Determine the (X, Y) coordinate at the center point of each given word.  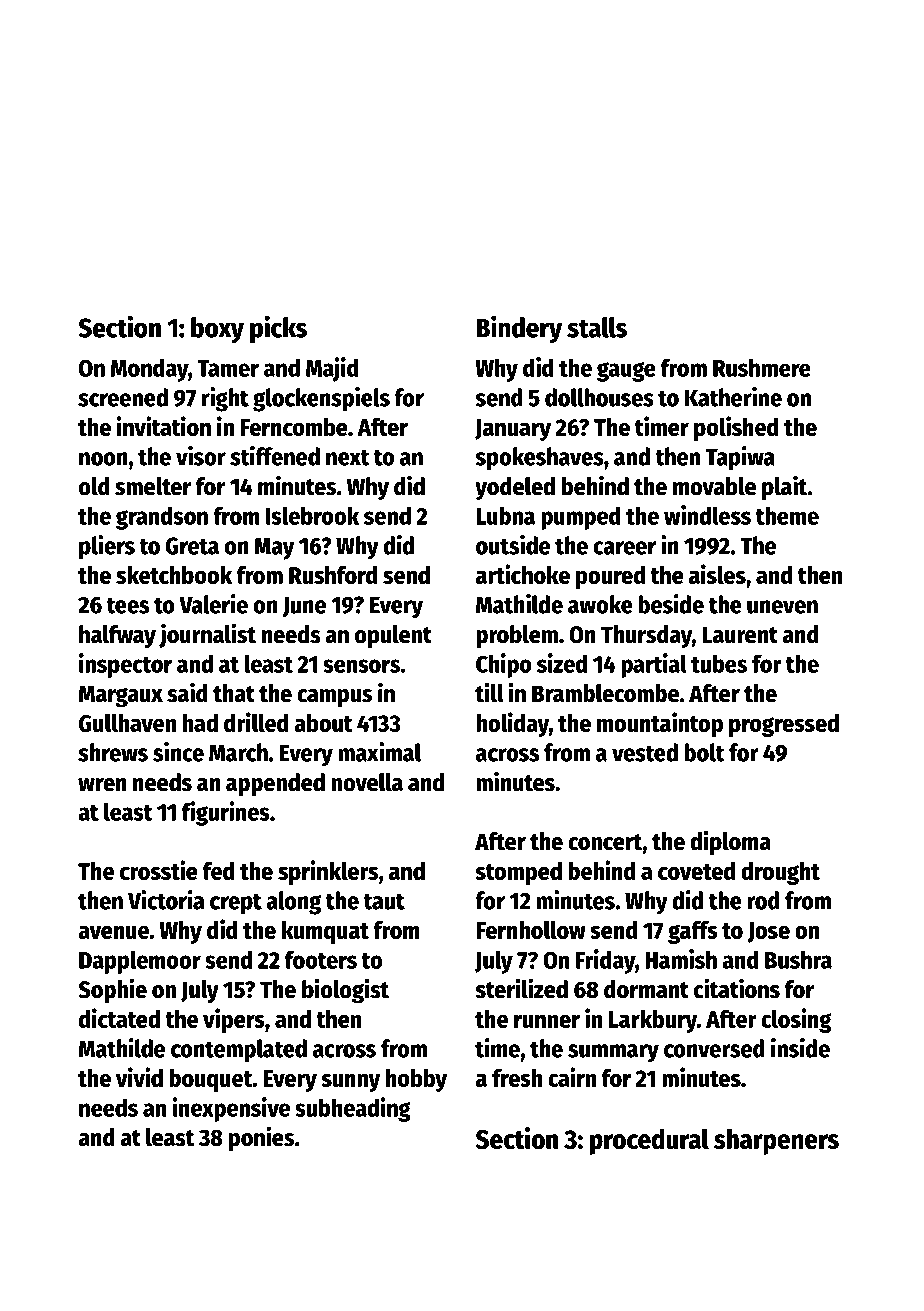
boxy (217, 330)
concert (605, 842)
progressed (784, 725)
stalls (597, 327)
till (489, 692)
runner (547, 1021)
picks (278, 329)
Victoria (166, 900)
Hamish (681, 959)
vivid (139, 1077)
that (234, 693)
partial (654, 665)
